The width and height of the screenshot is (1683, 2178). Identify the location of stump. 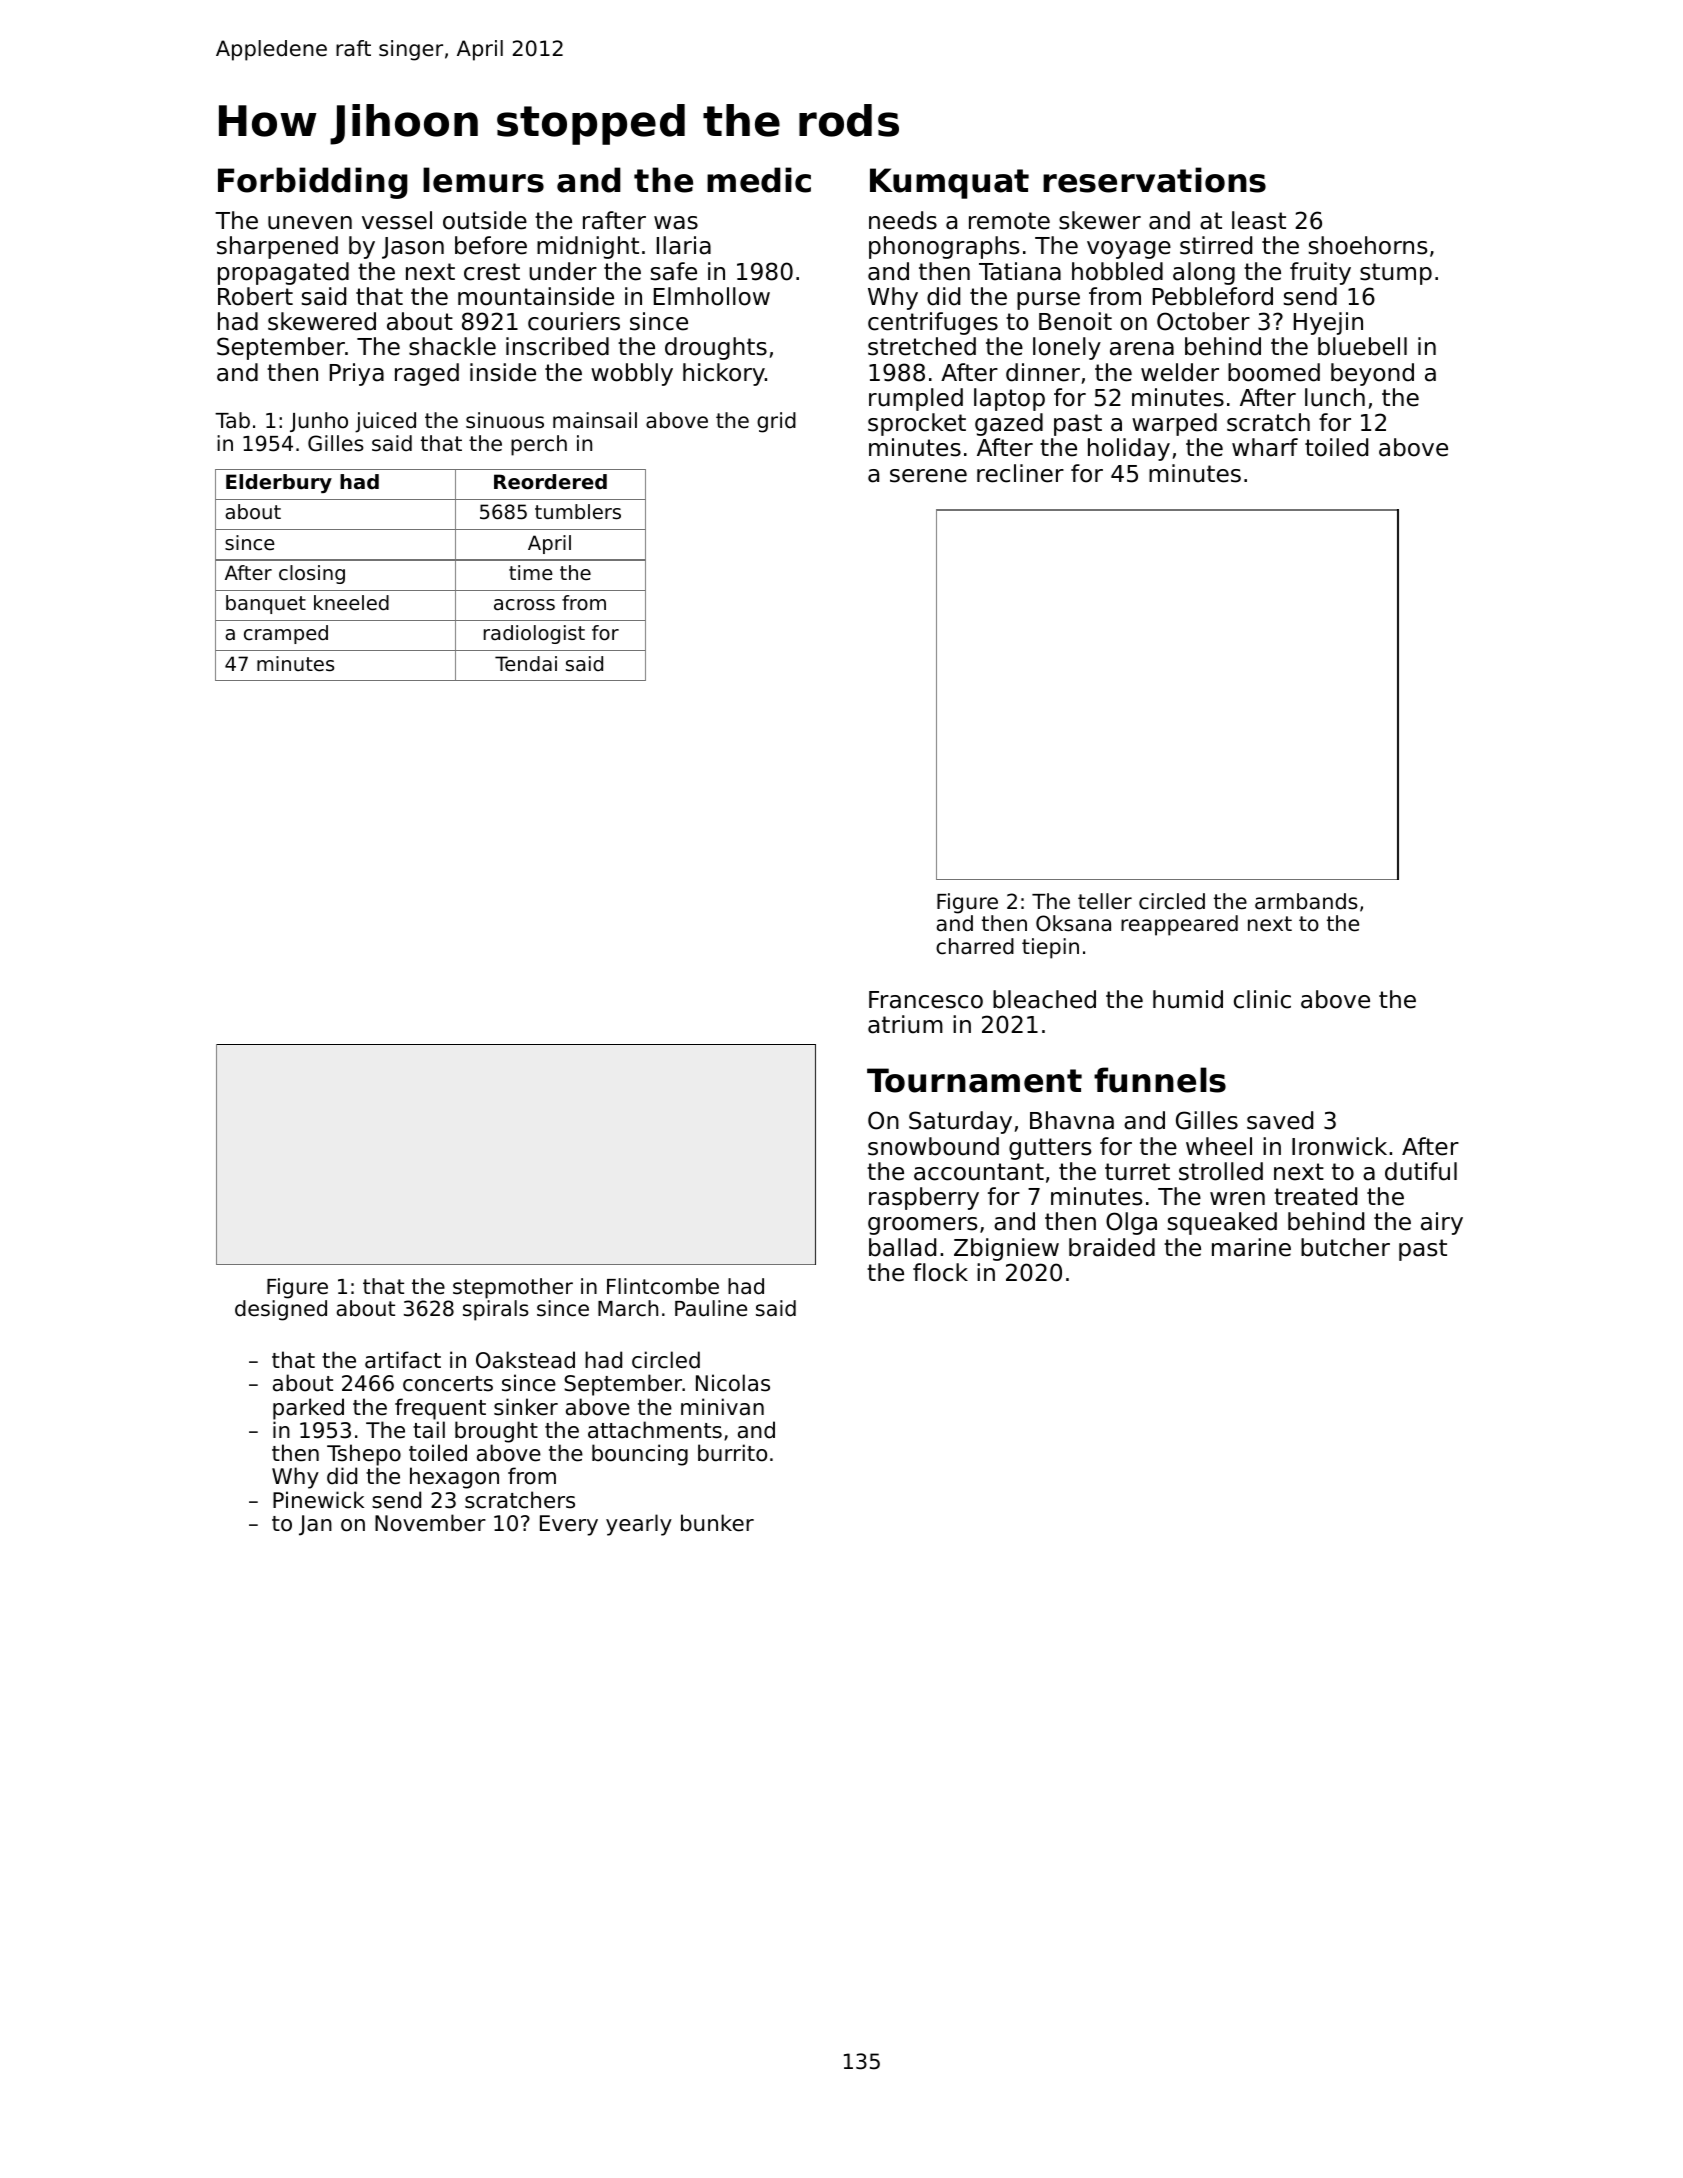
(1396, 274).
